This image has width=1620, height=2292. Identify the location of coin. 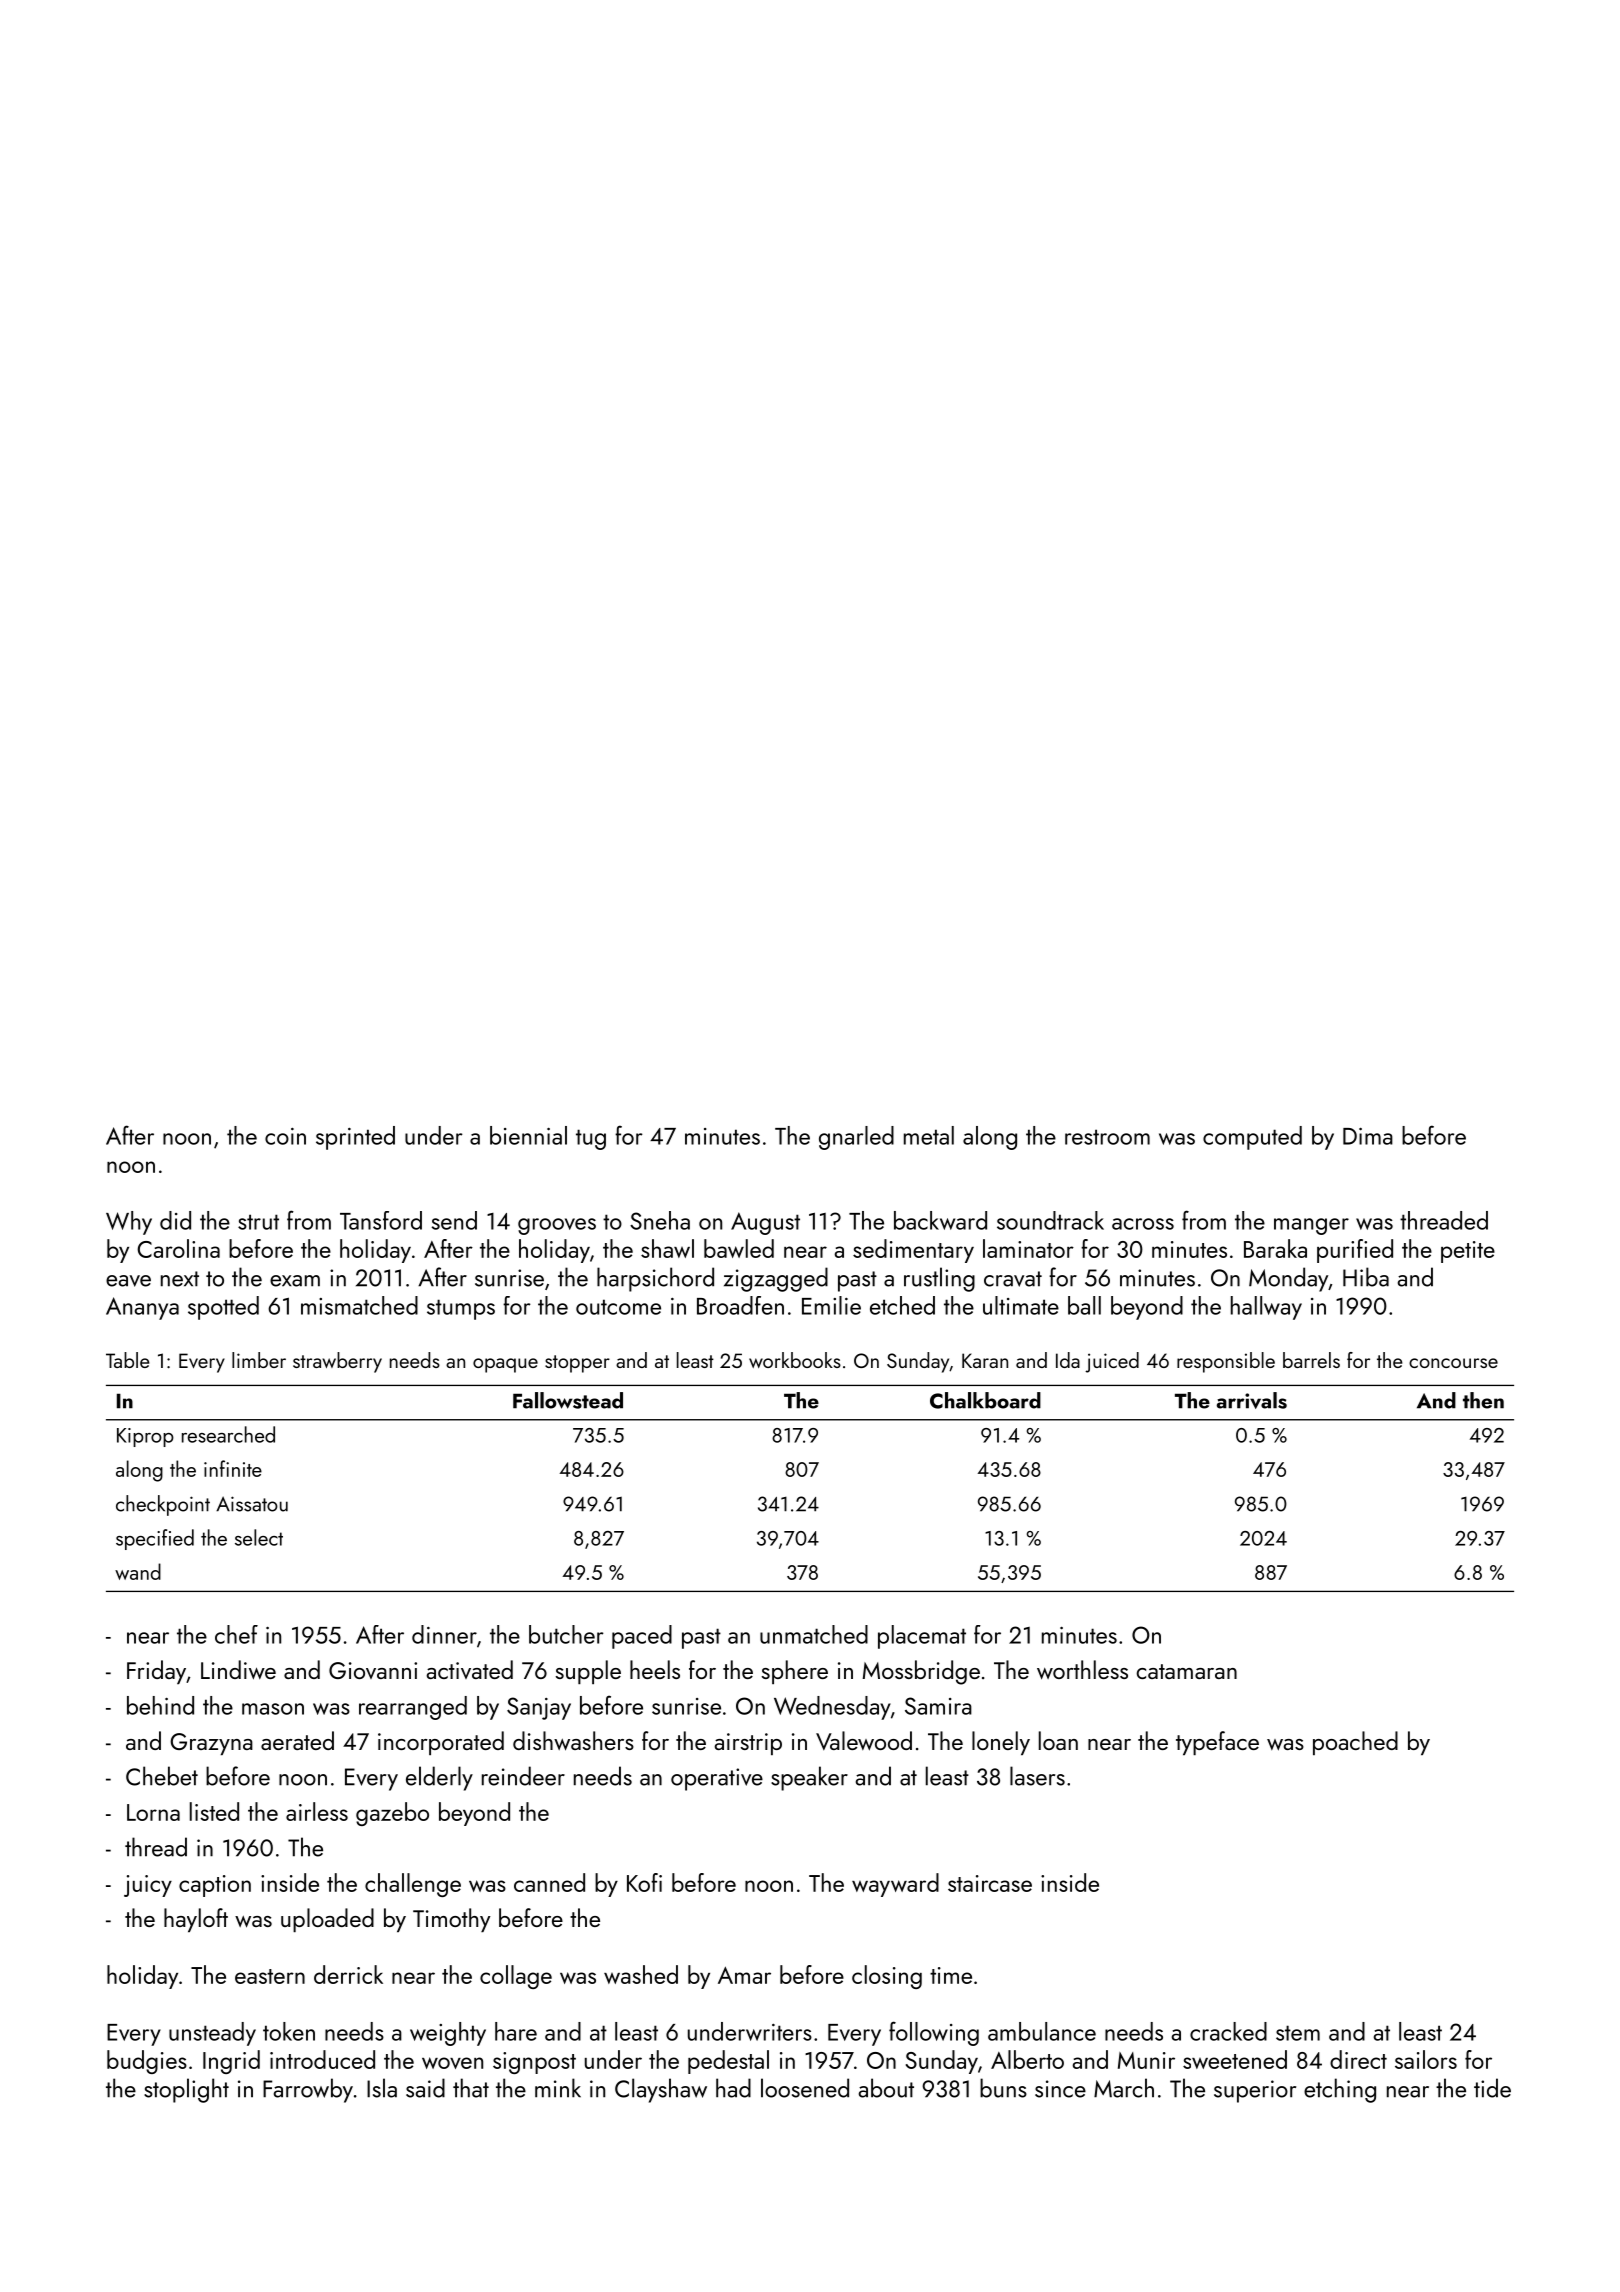
(285, 1136).
